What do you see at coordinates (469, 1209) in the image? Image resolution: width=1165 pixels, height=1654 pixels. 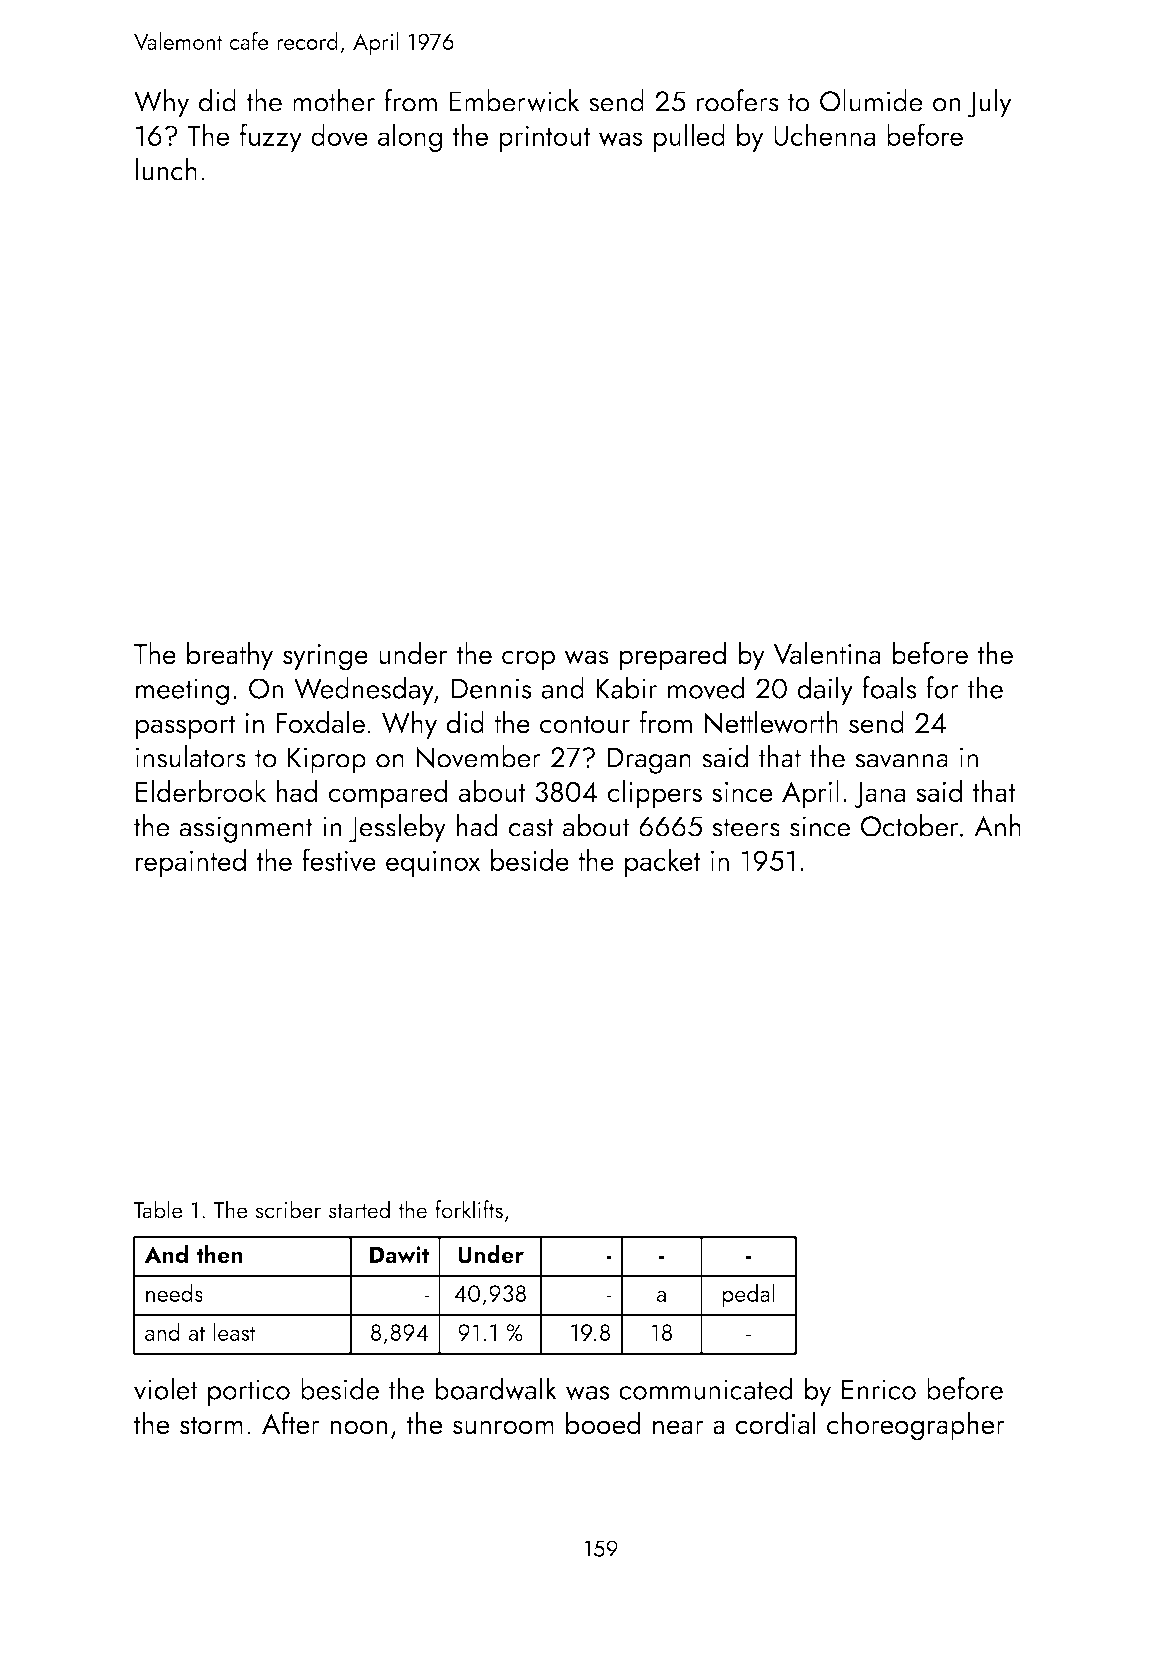 I see `forklifts` at bounding box center [469, 1209].
